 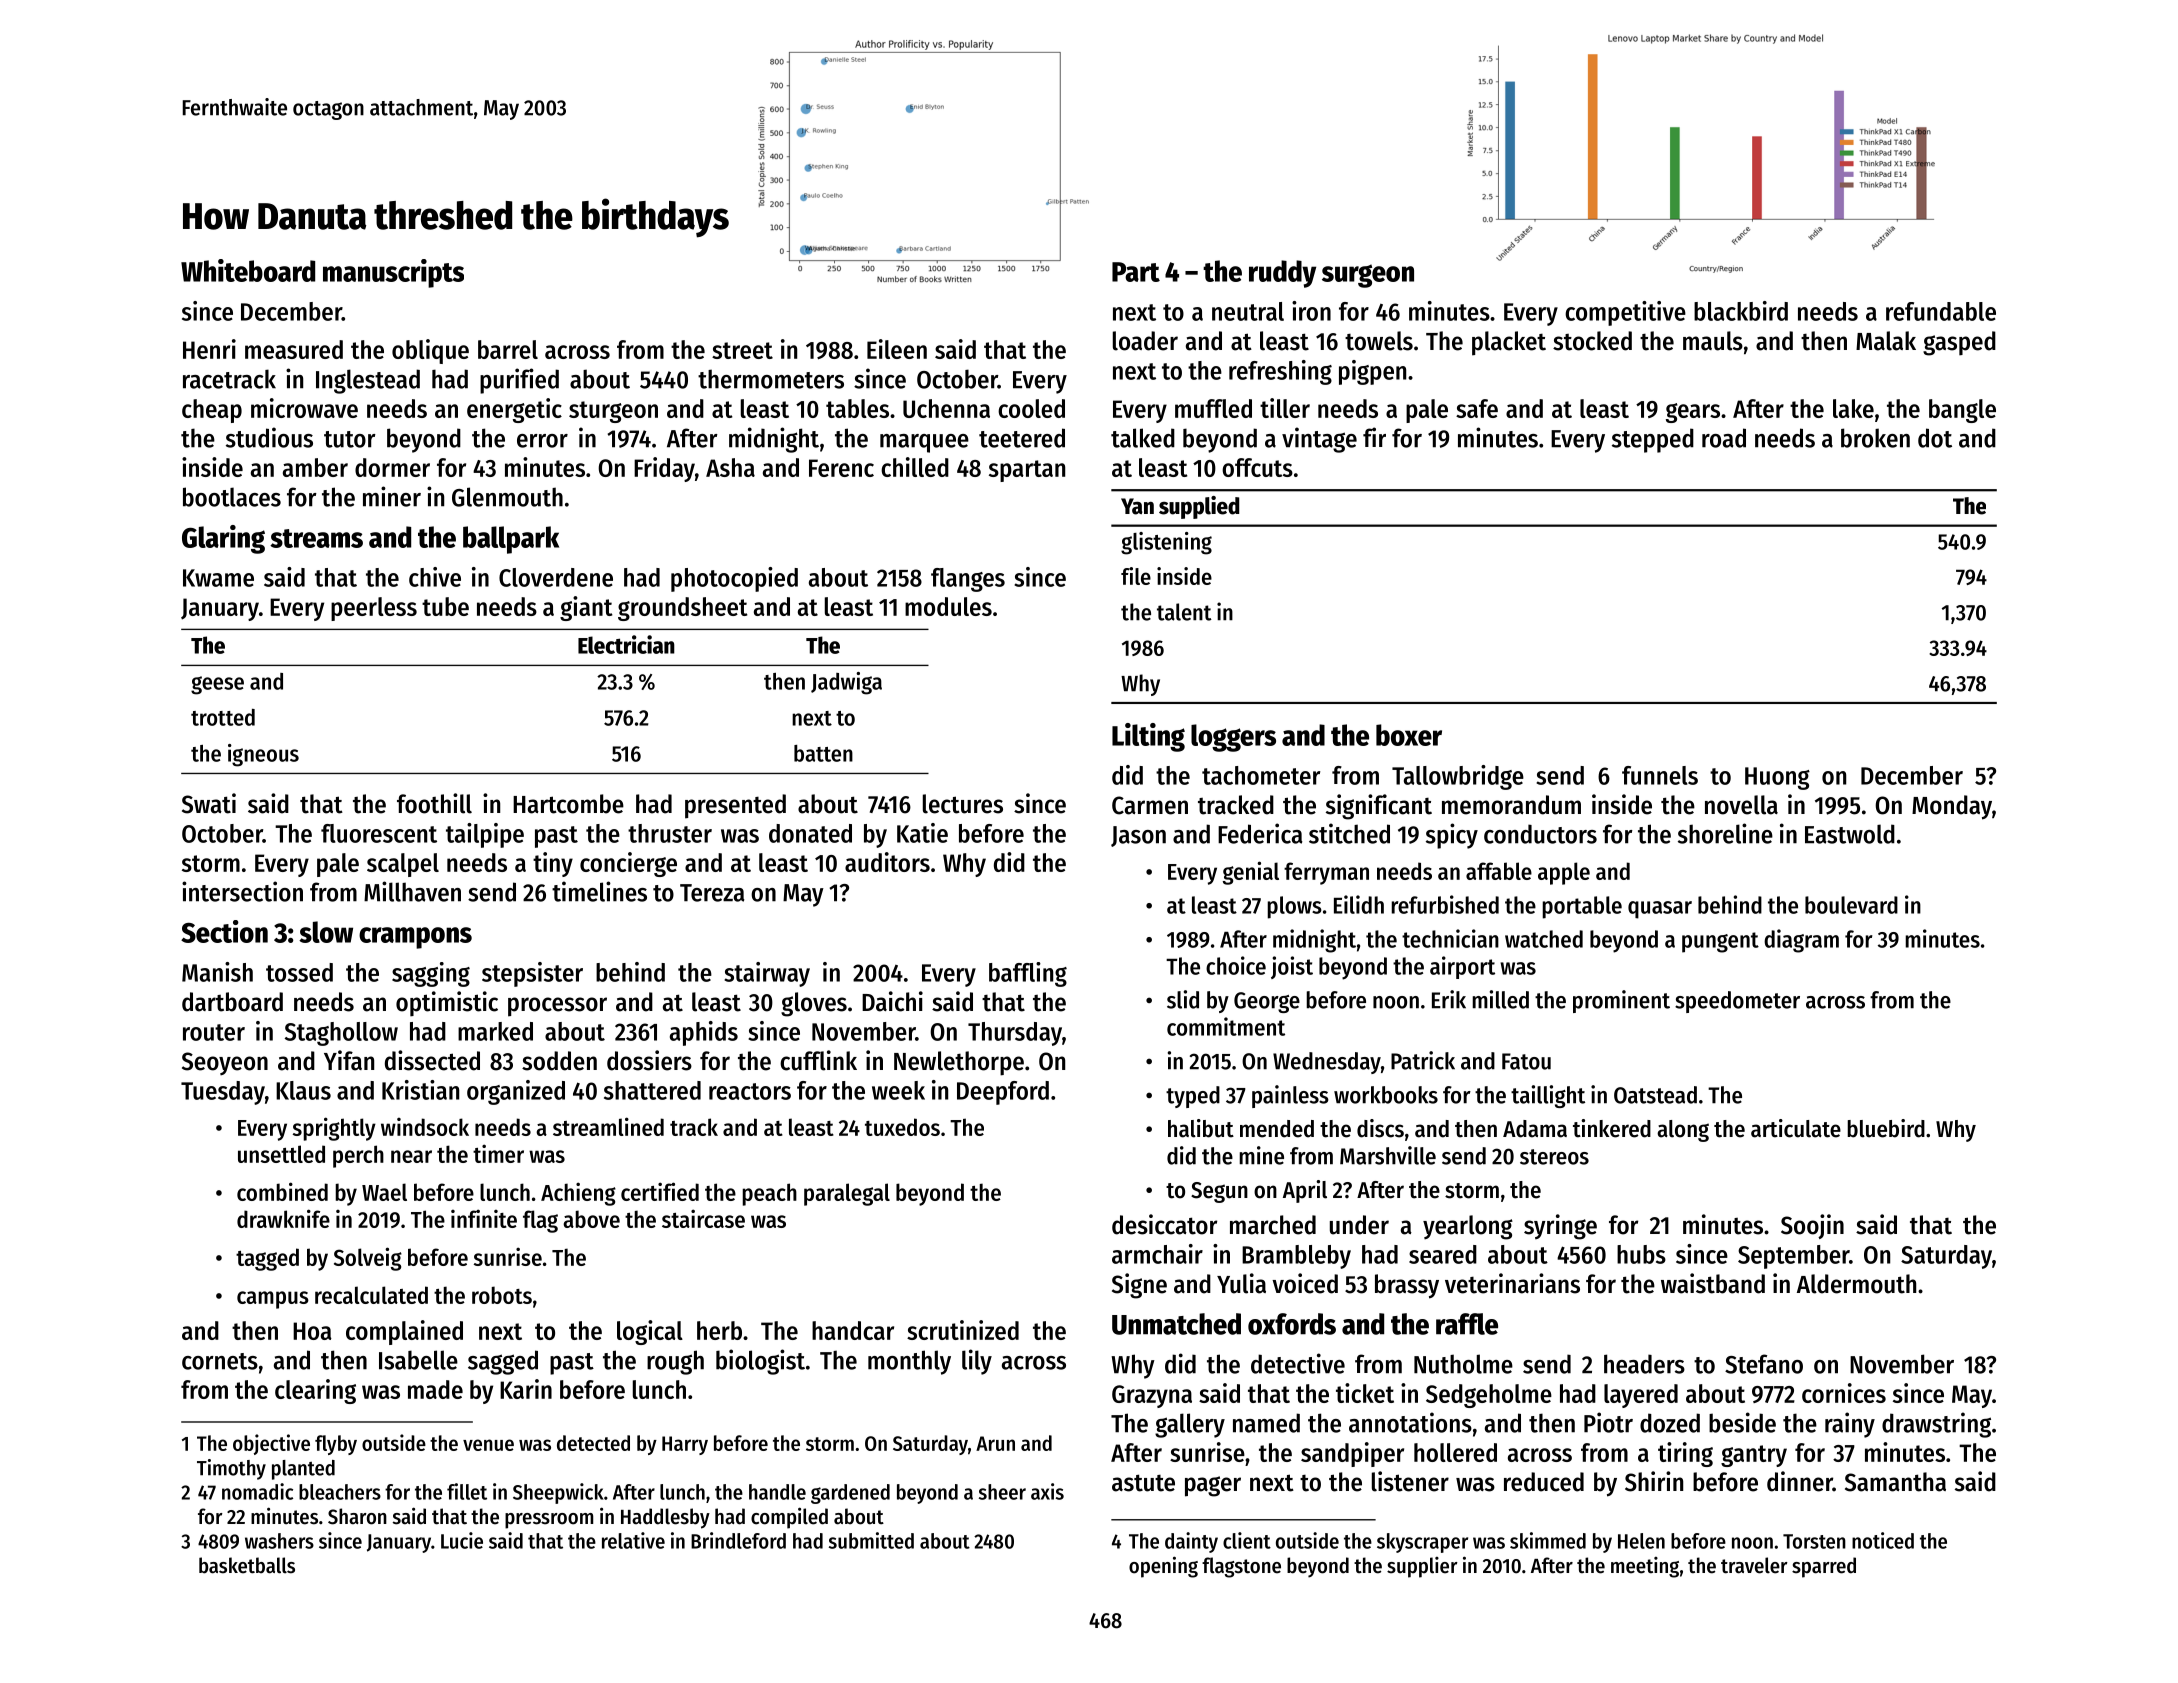 What do you see at coordinates (897, 349) in the screenshot?
I see `Eileen` at bounding box center [897, 349].
